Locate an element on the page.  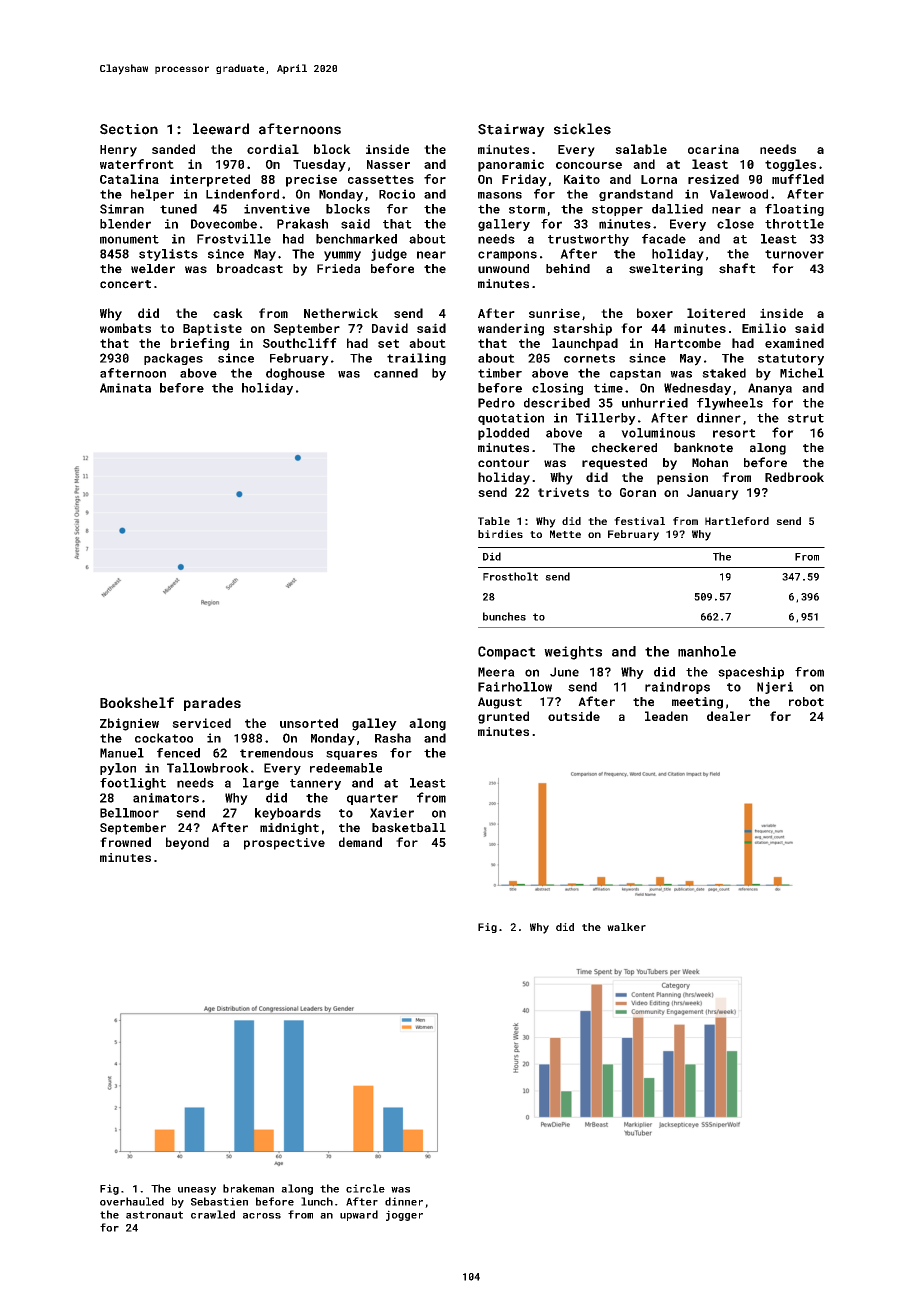
dealer is located at coordinates (729, 716).
